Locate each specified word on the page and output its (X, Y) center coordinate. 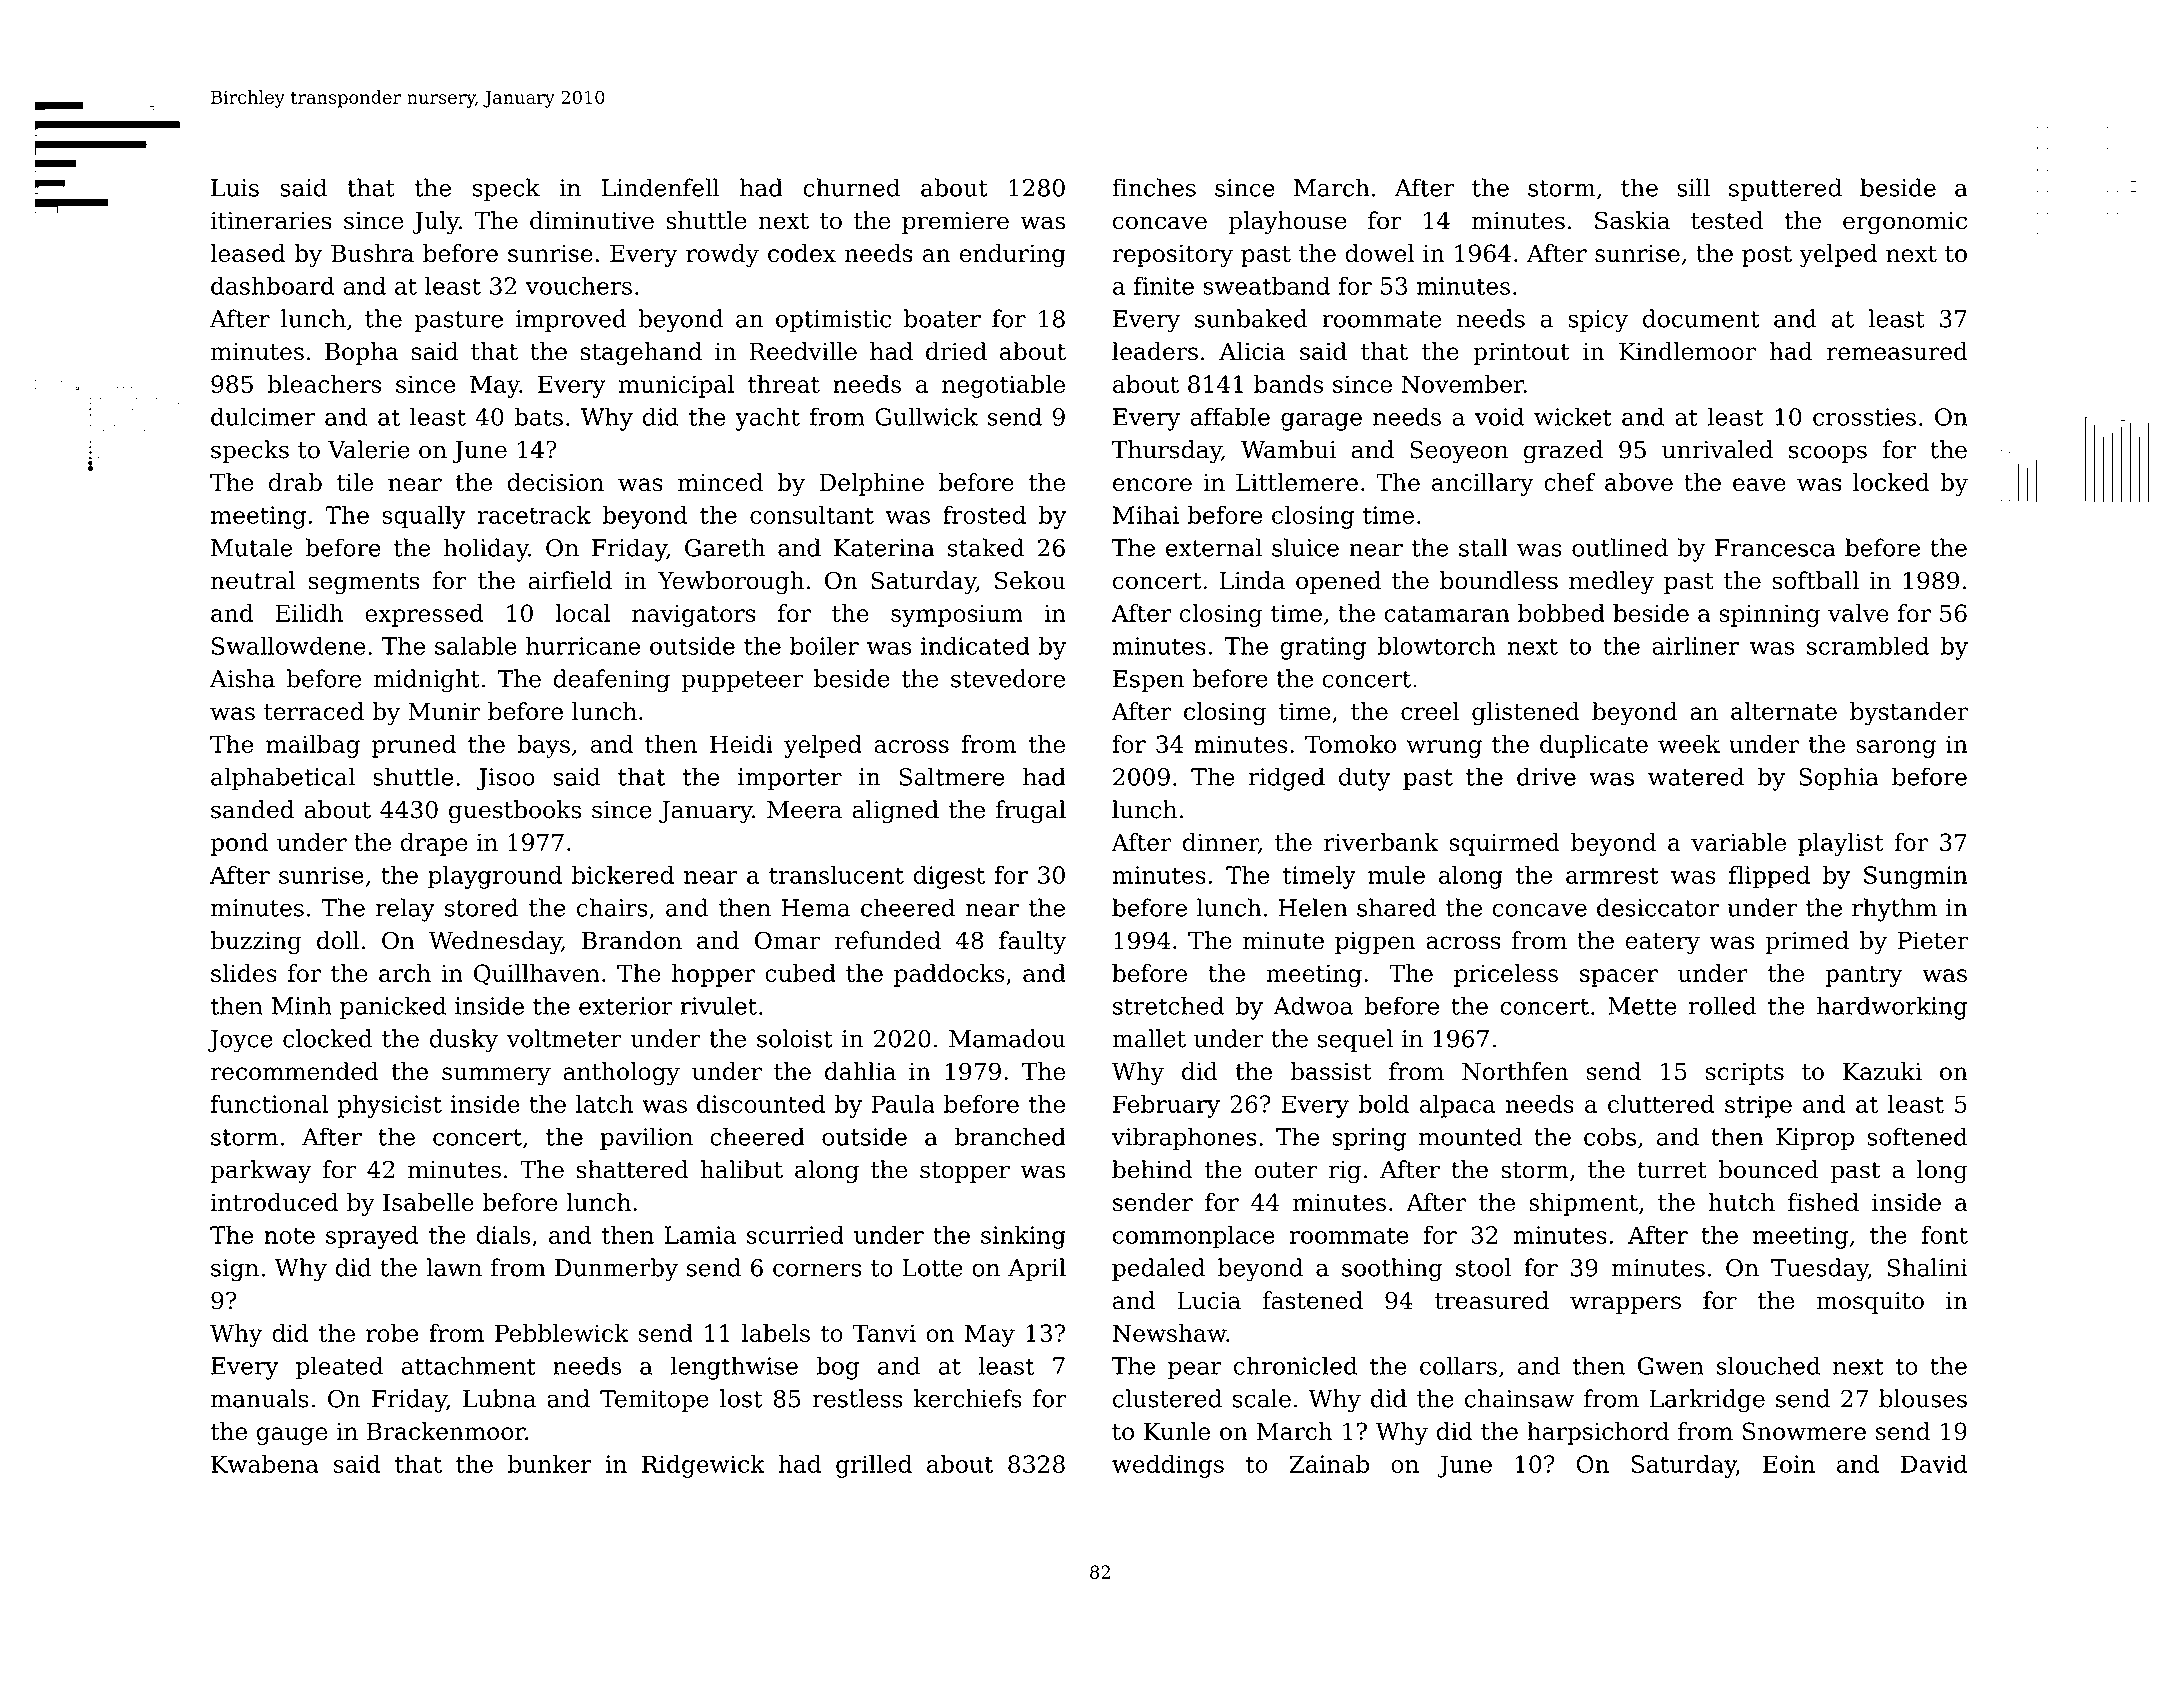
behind (1152, 1169)
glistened (1526, 713)
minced (720, 482)
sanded (252, 809)
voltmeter (564, 1038)
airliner (1695, 645)
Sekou (1030, 580)
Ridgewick (703, 1466)
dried (956, 351)
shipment (1583, 1204)
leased (247, 253)
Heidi (741, 744)
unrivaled (1717, 449)
